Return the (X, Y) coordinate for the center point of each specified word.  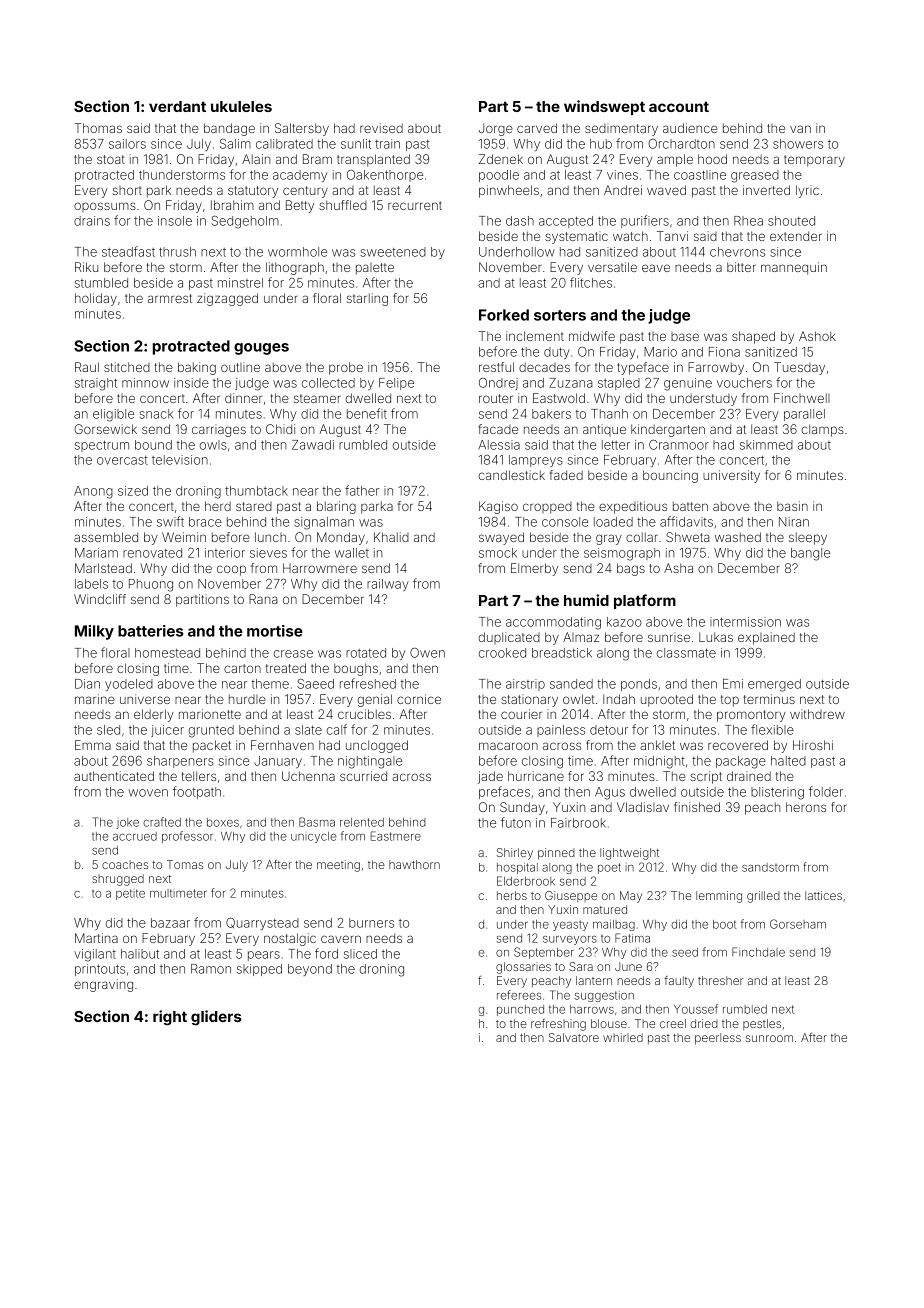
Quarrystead (262, 924)
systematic (576, 237)
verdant (177, 106)
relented (362, 822)
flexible (772, 729)
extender (796, 236)
